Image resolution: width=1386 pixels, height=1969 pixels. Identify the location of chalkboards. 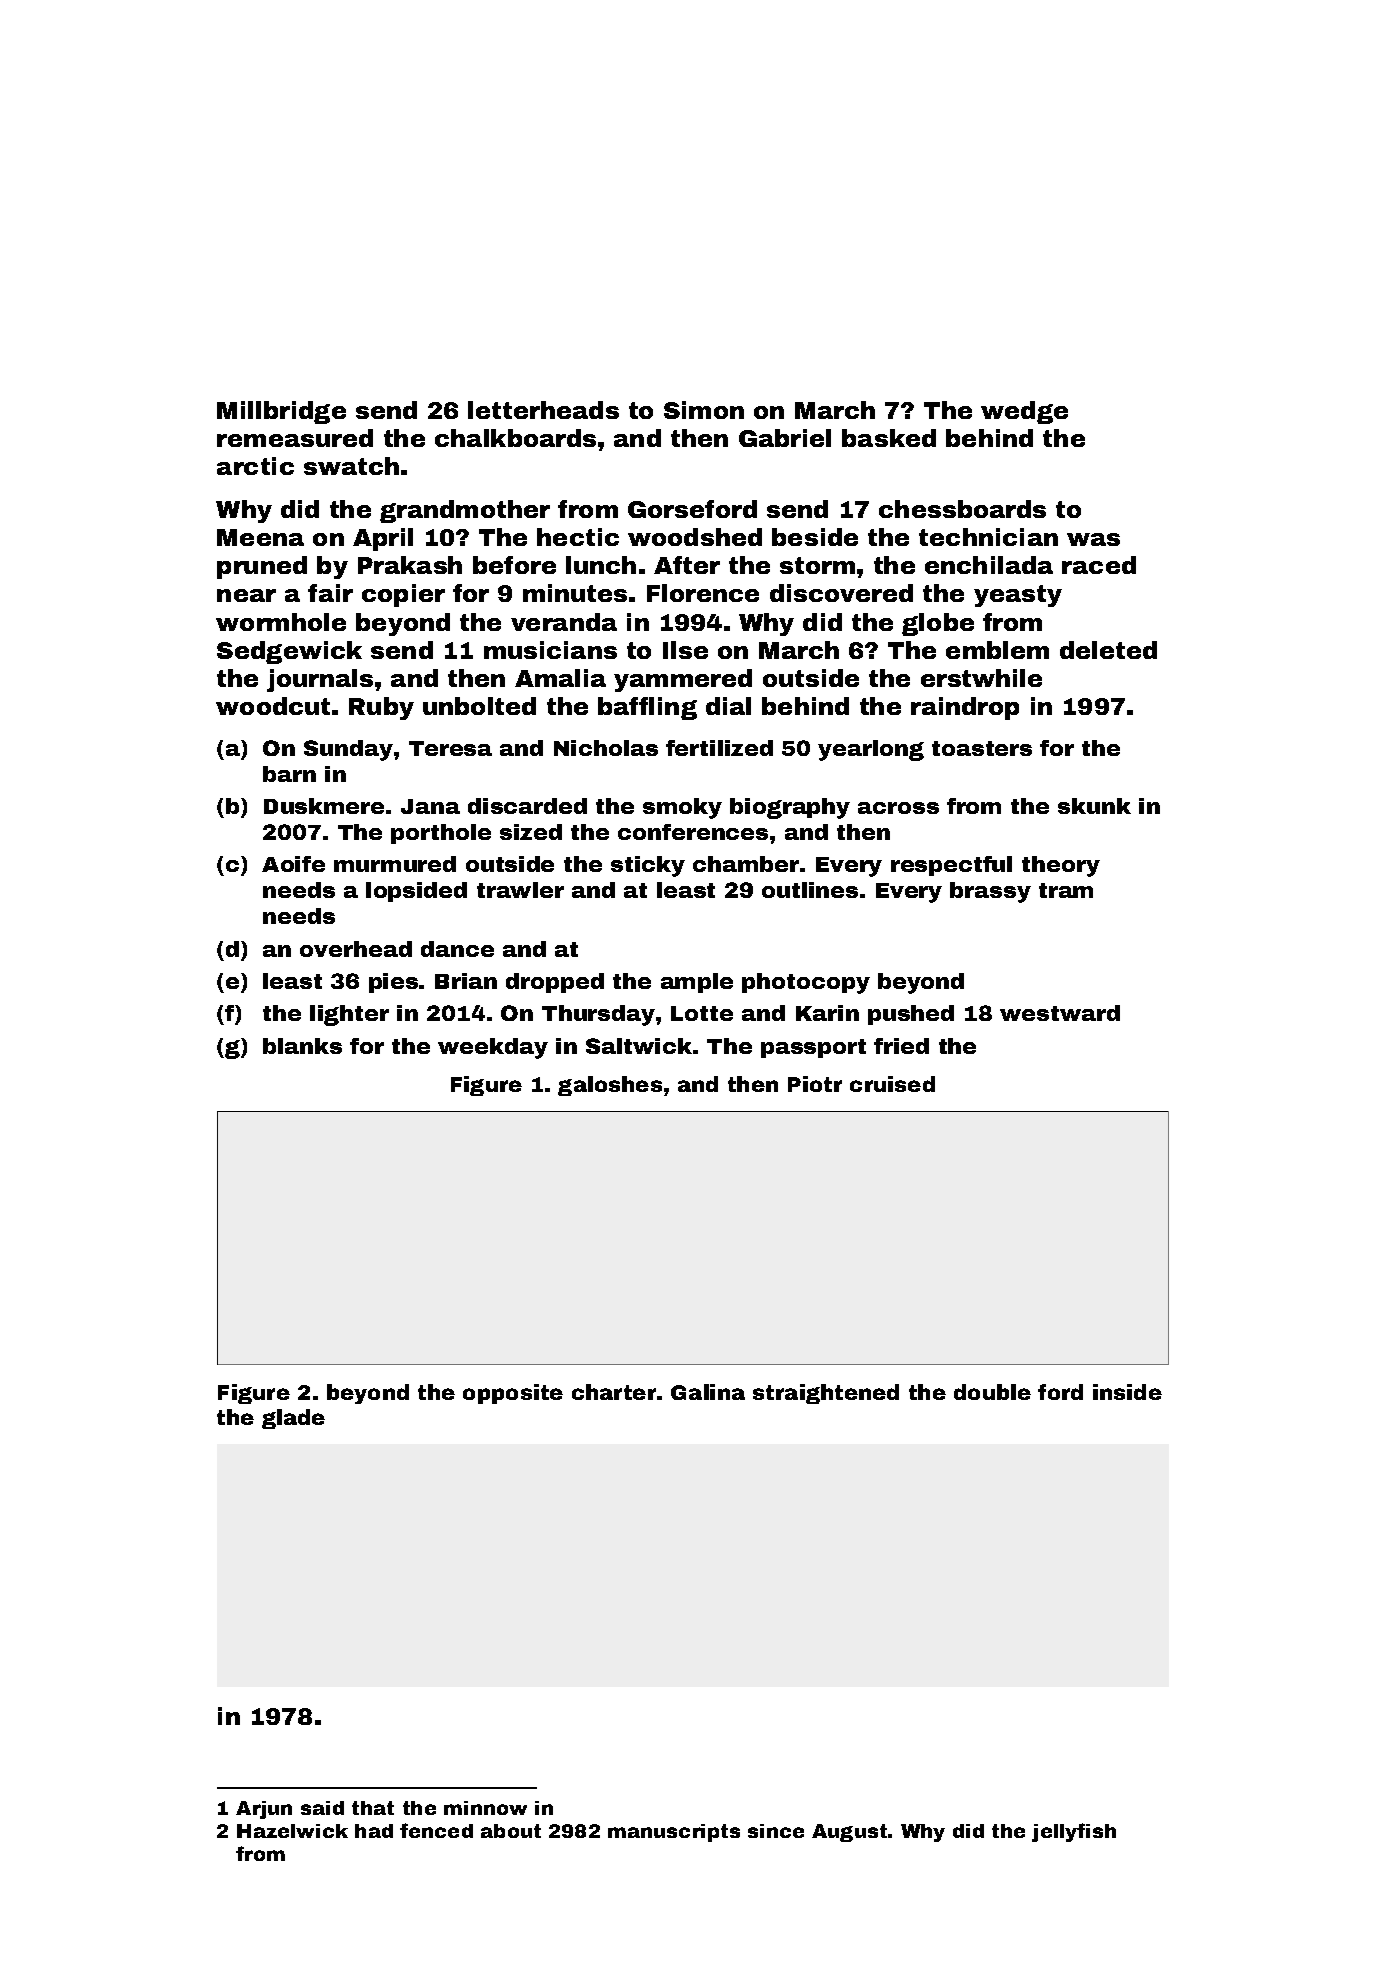
(515, 438).
